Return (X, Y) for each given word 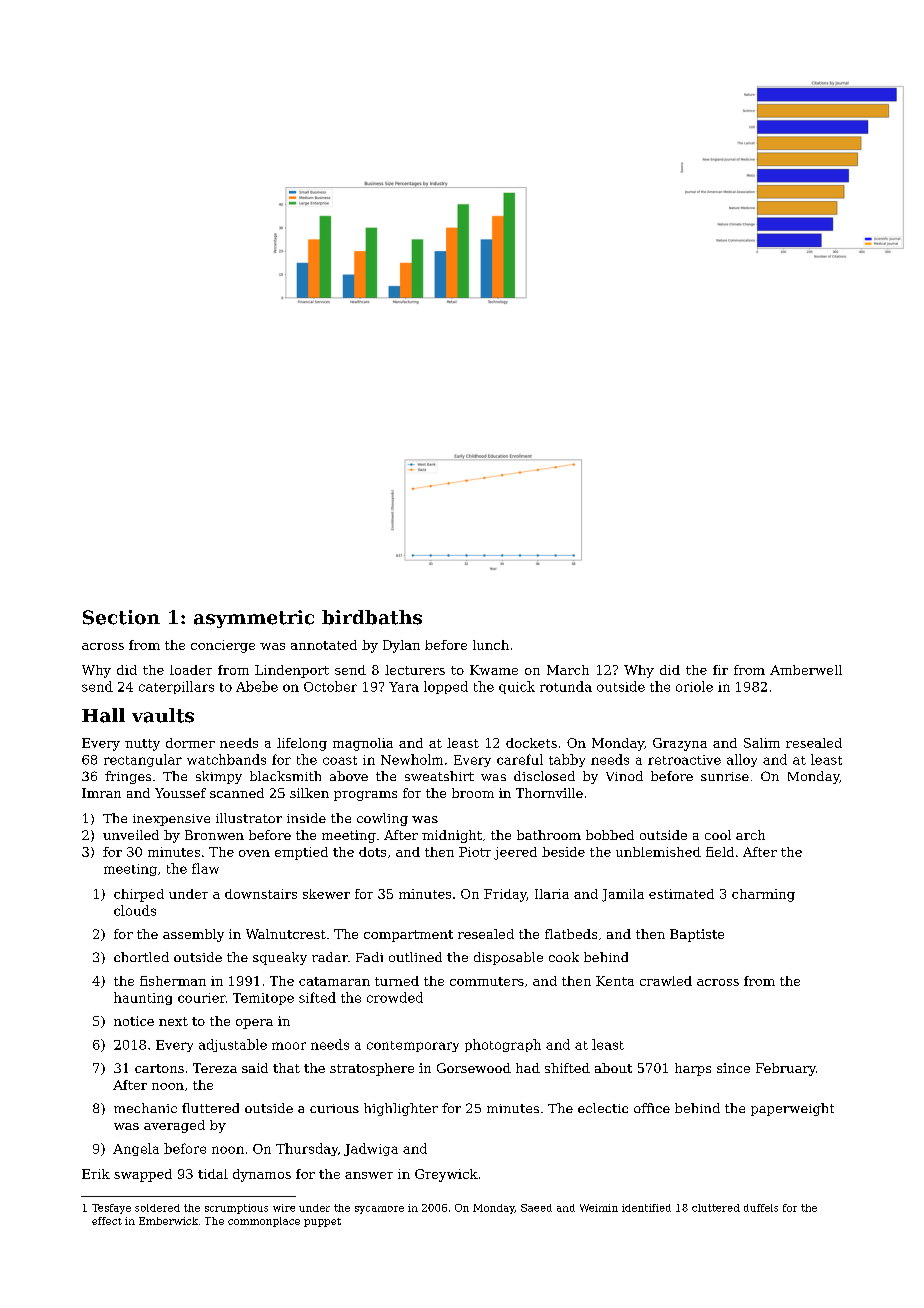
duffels (761, 1208)
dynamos (262, 1175)
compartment (408, 936)
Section (121, 617)
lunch (491, 645)
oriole (694, 686)
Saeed (536, 1208)
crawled (666, 981)
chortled (141, 957)
